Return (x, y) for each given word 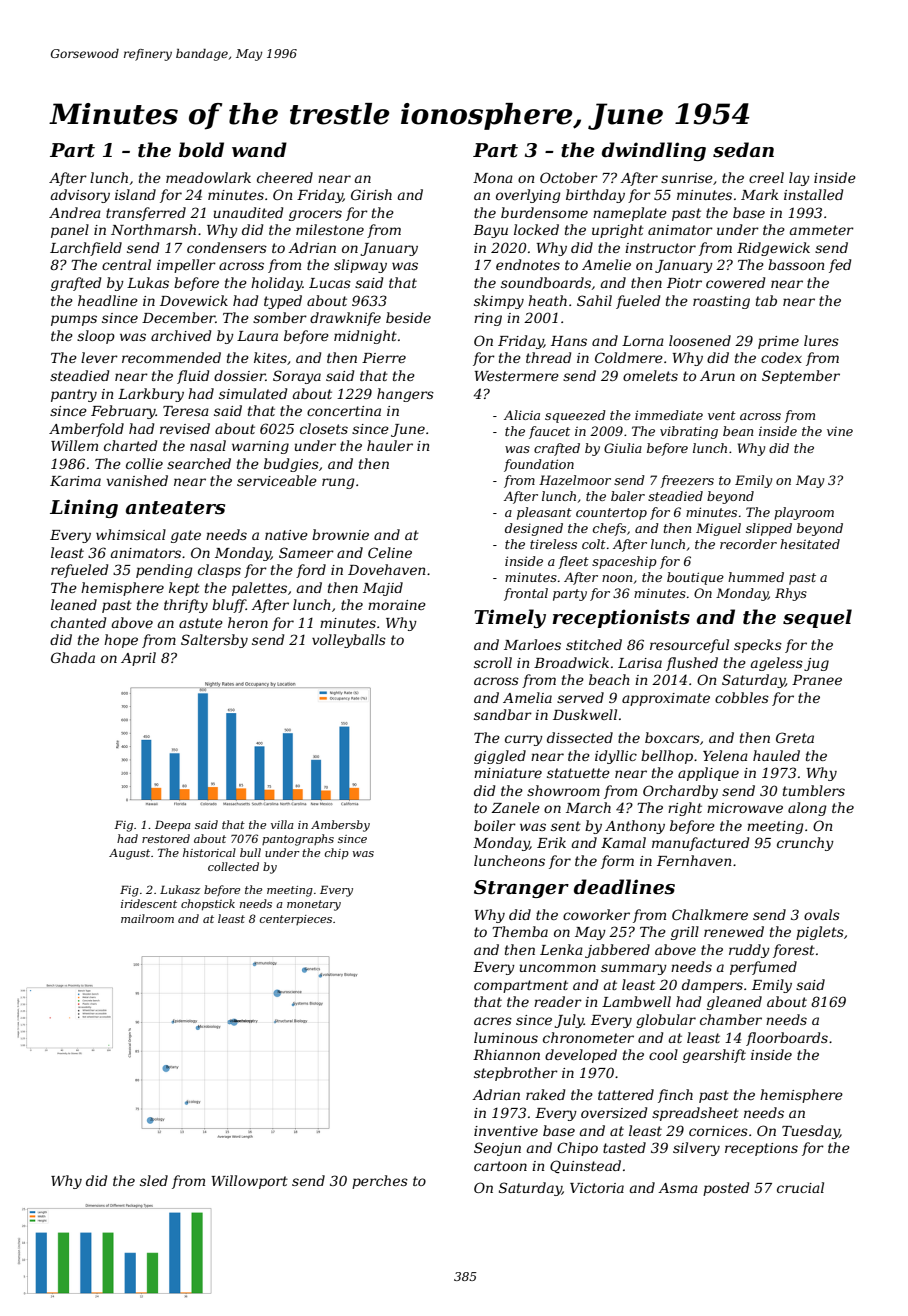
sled (154, 1180)
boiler (495, 825)
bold (201, 150)
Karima (75, 481)
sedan (743, 150)
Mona (493, 178)
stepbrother (516, 1074)
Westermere (517, 376)
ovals (822, 914)
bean (738, 431)
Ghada (73, 657)
